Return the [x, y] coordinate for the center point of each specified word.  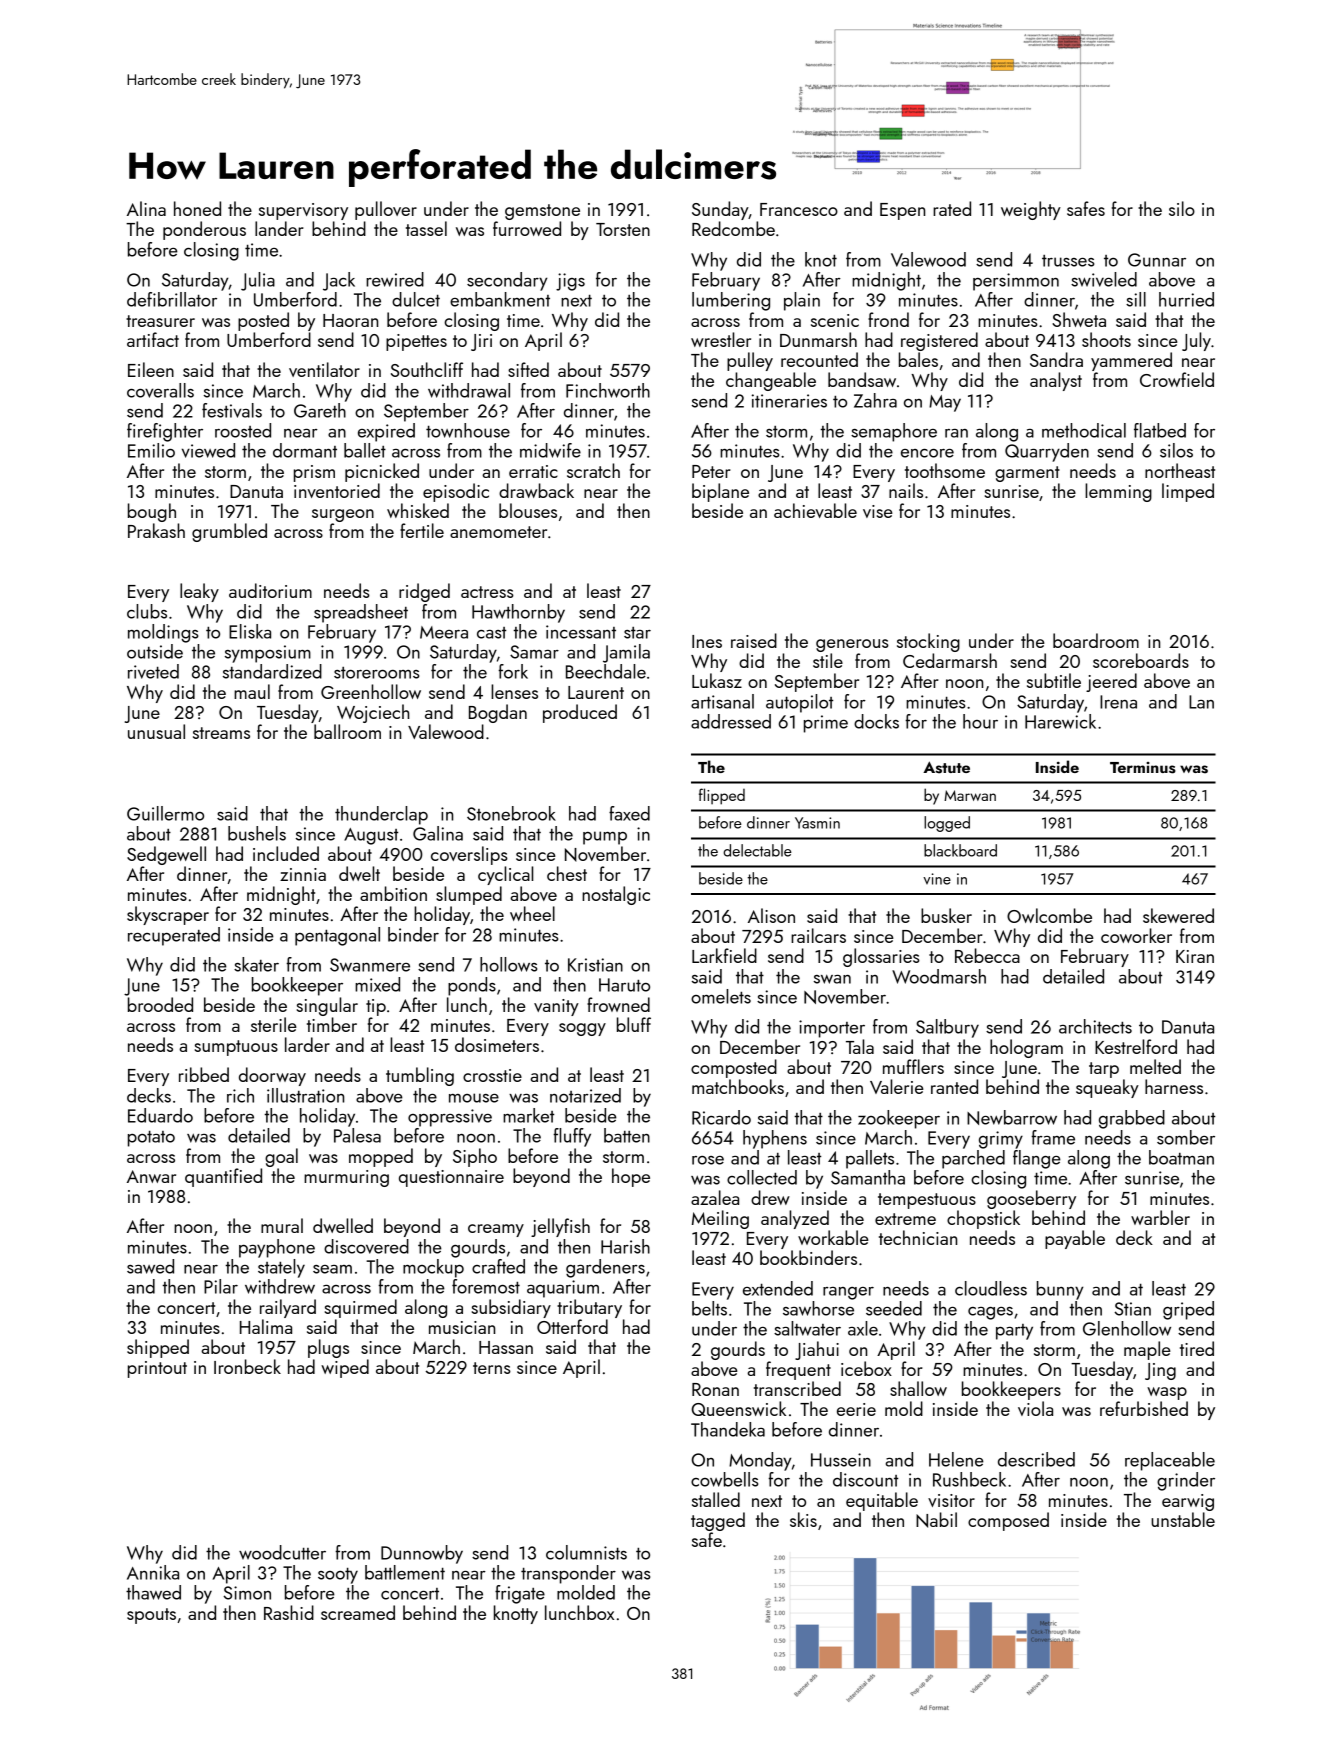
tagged [718, 1521]
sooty [338, 1576]
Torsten [623, 229]
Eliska [250, 631]
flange [1037, 1159]
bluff [634, 1024]
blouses [528, 510]
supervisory [303, 211]
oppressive [450, 1118]
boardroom [1096, 640]
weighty [1031, 210]
